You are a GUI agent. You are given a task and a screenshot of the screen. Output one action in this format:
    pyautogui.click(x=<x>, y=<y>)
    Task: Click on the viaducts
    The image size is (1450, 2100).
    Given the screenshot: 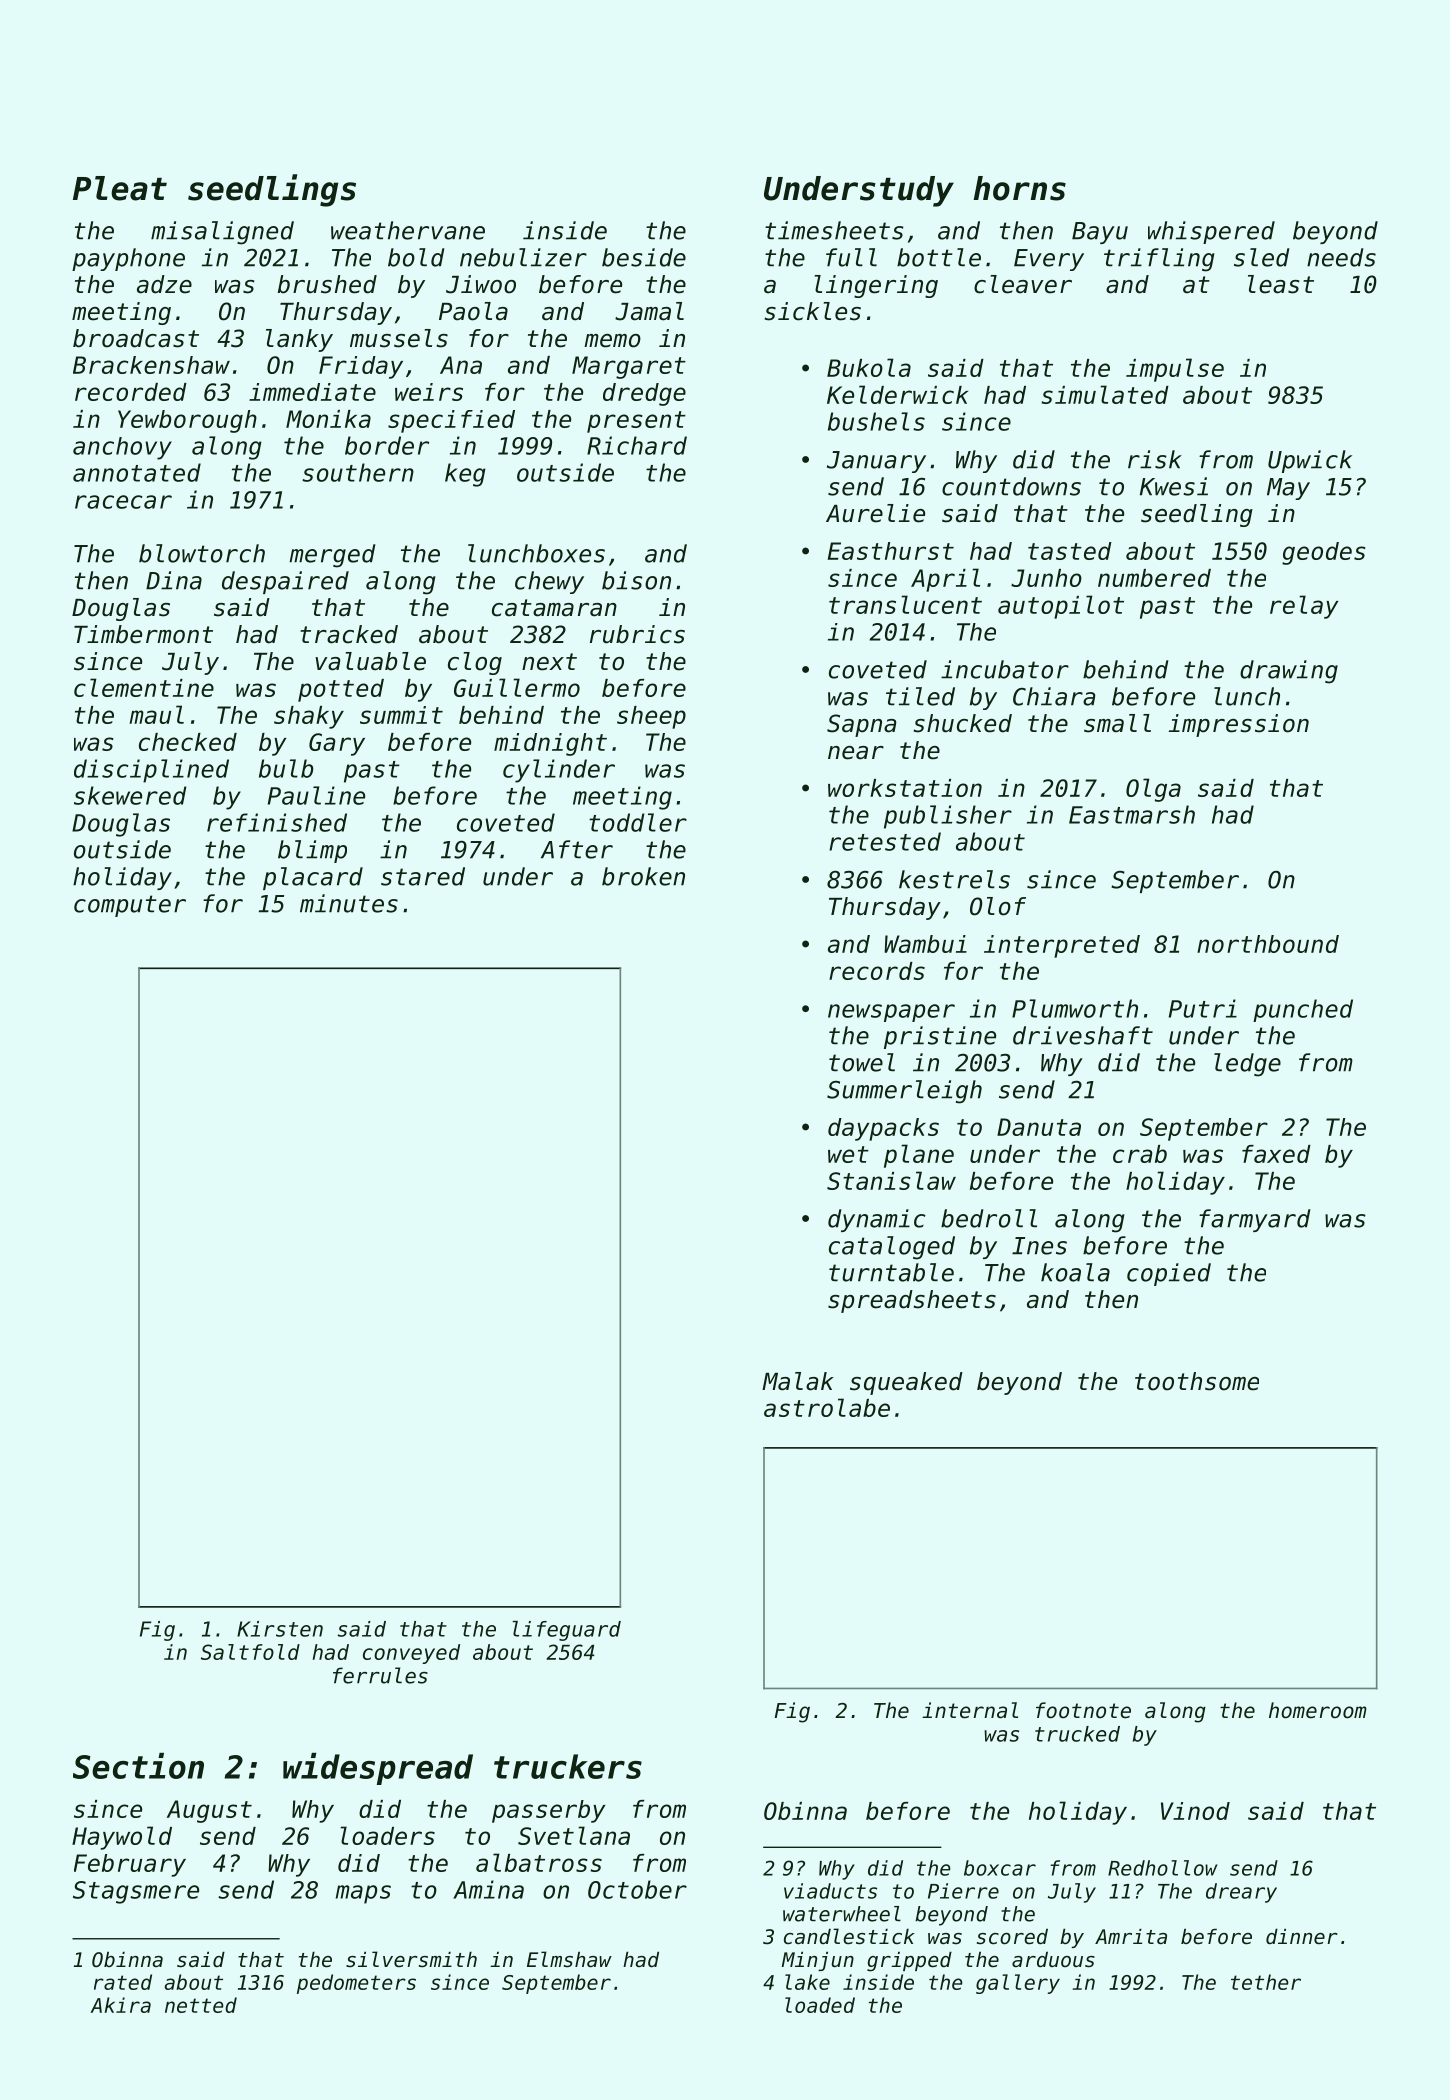 What is the action you would take?
    pyautogui.click(x=830, y=1891)
